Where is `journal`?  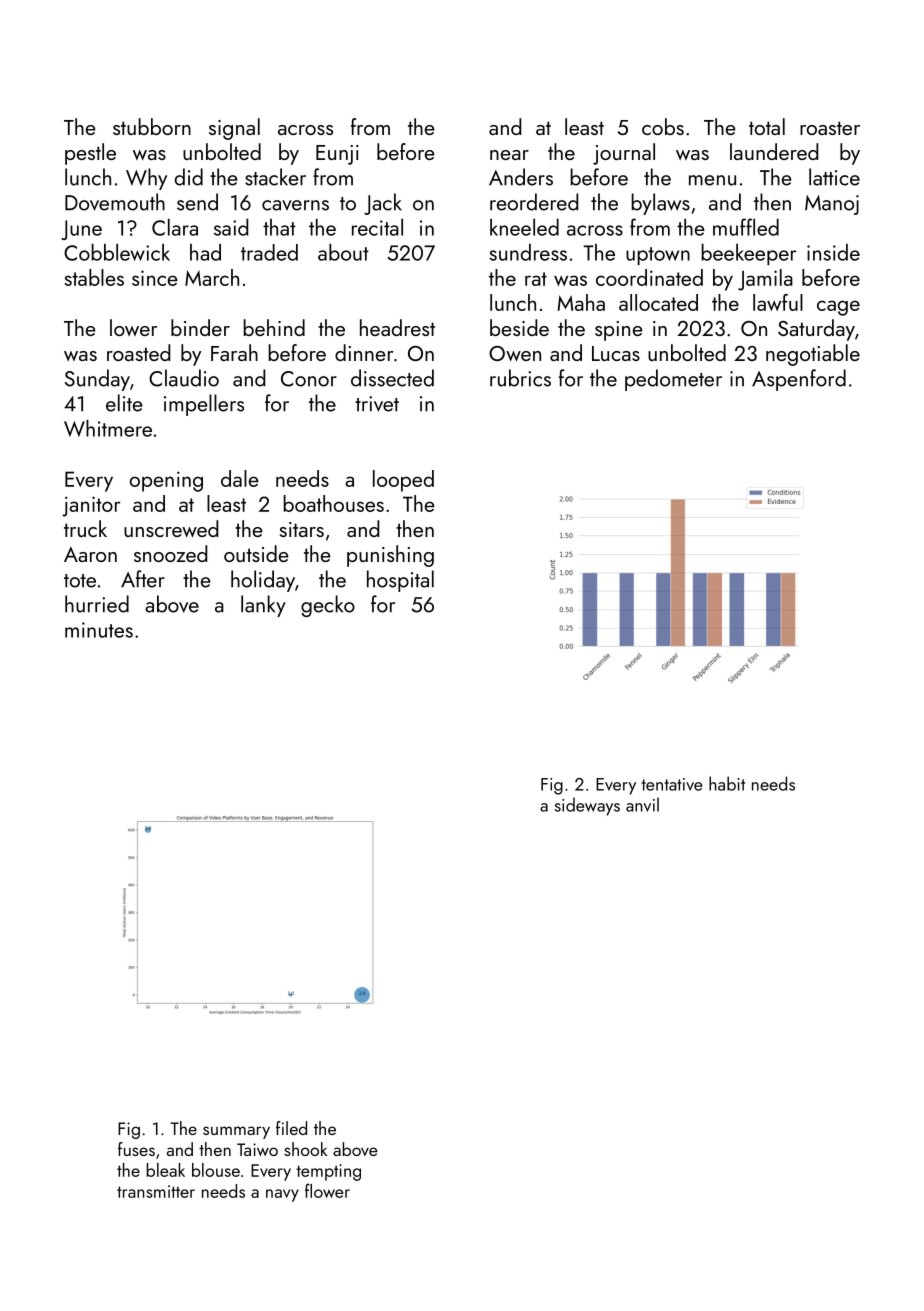
journal is located at coordinates (624, 154).
